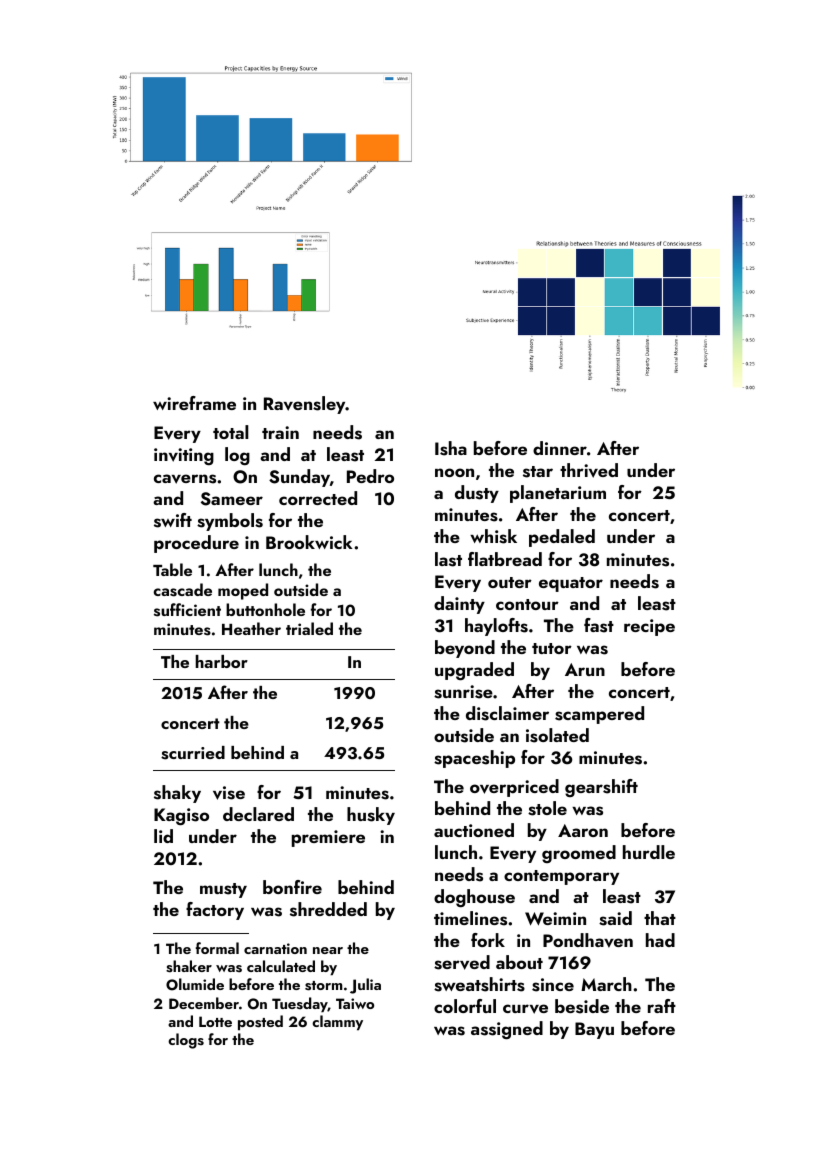  I want to click on clogs, so click(186, 1041).
